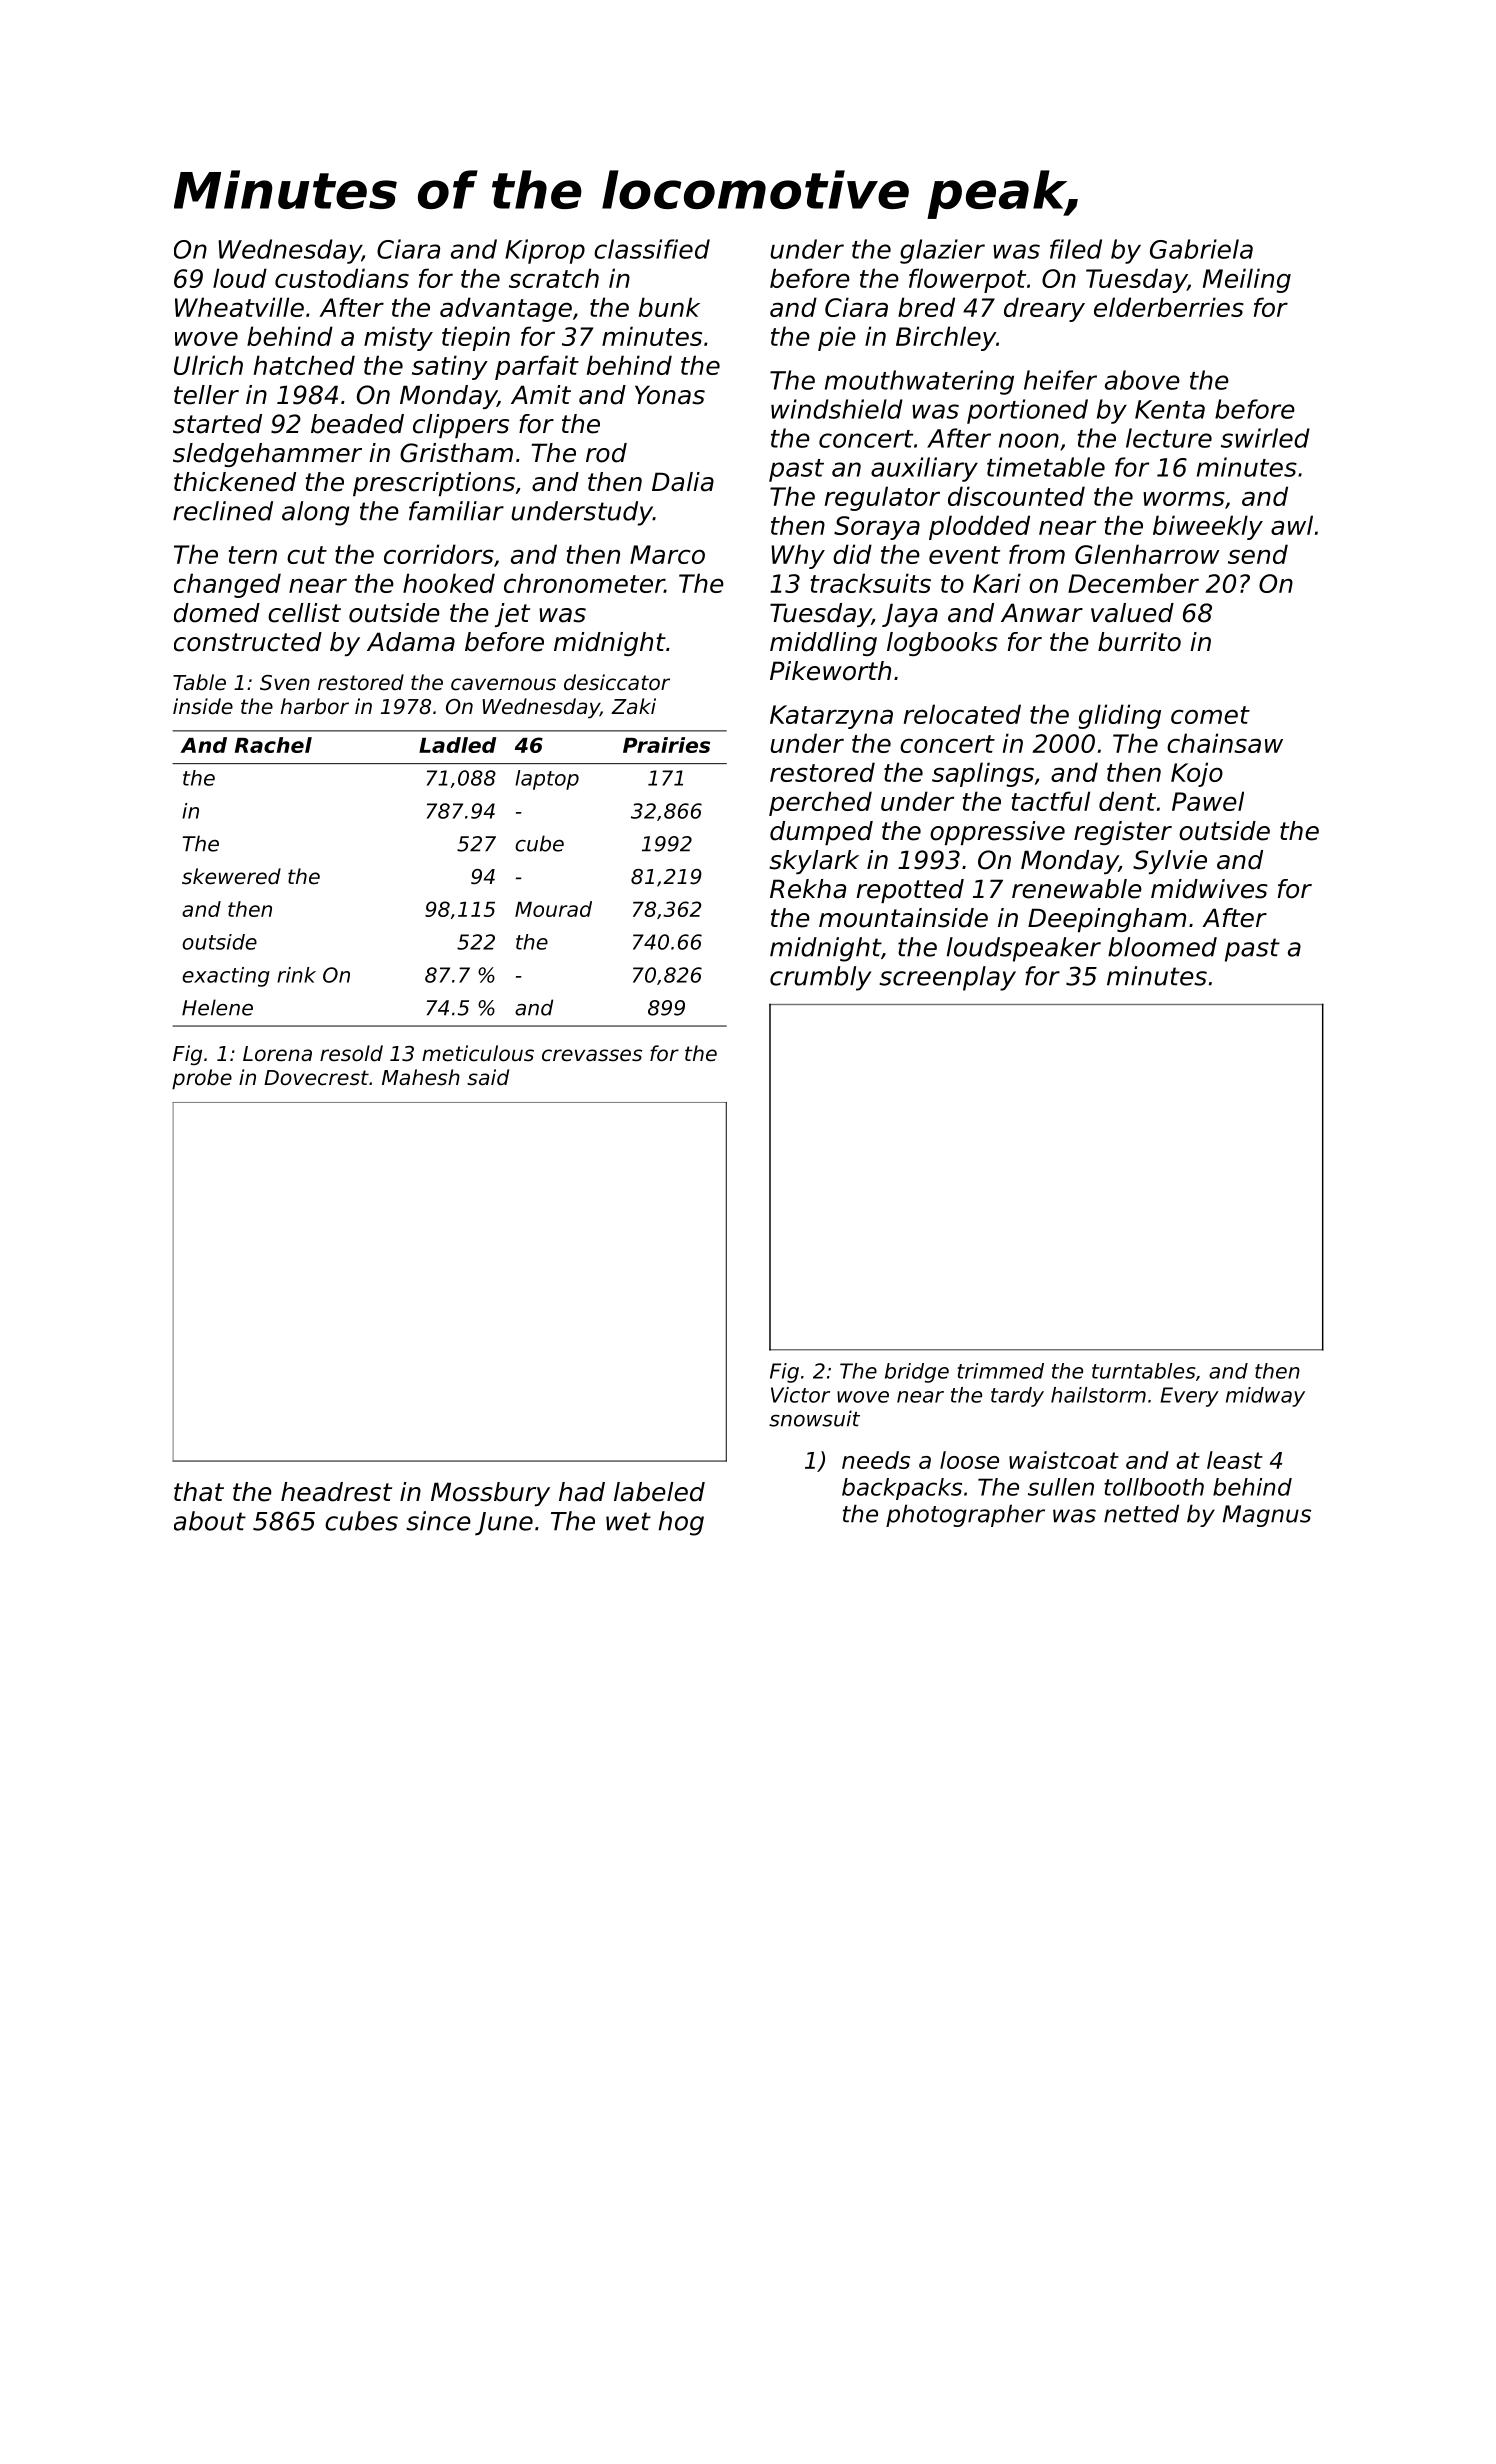  I want to click on bloomed, so click(1162, 947).
